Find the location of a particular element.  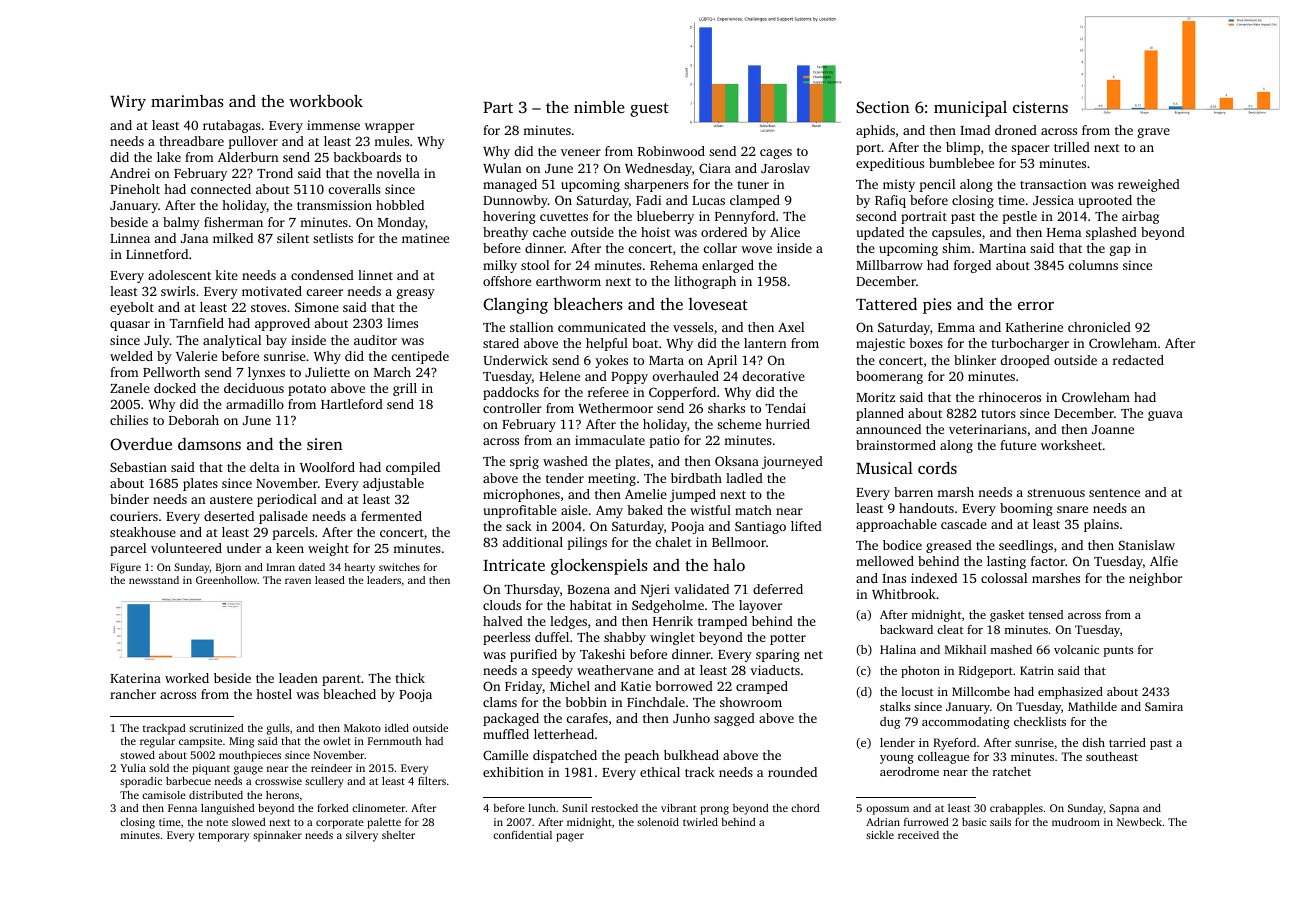

Katrin is located at coordinates (1037, 670).
